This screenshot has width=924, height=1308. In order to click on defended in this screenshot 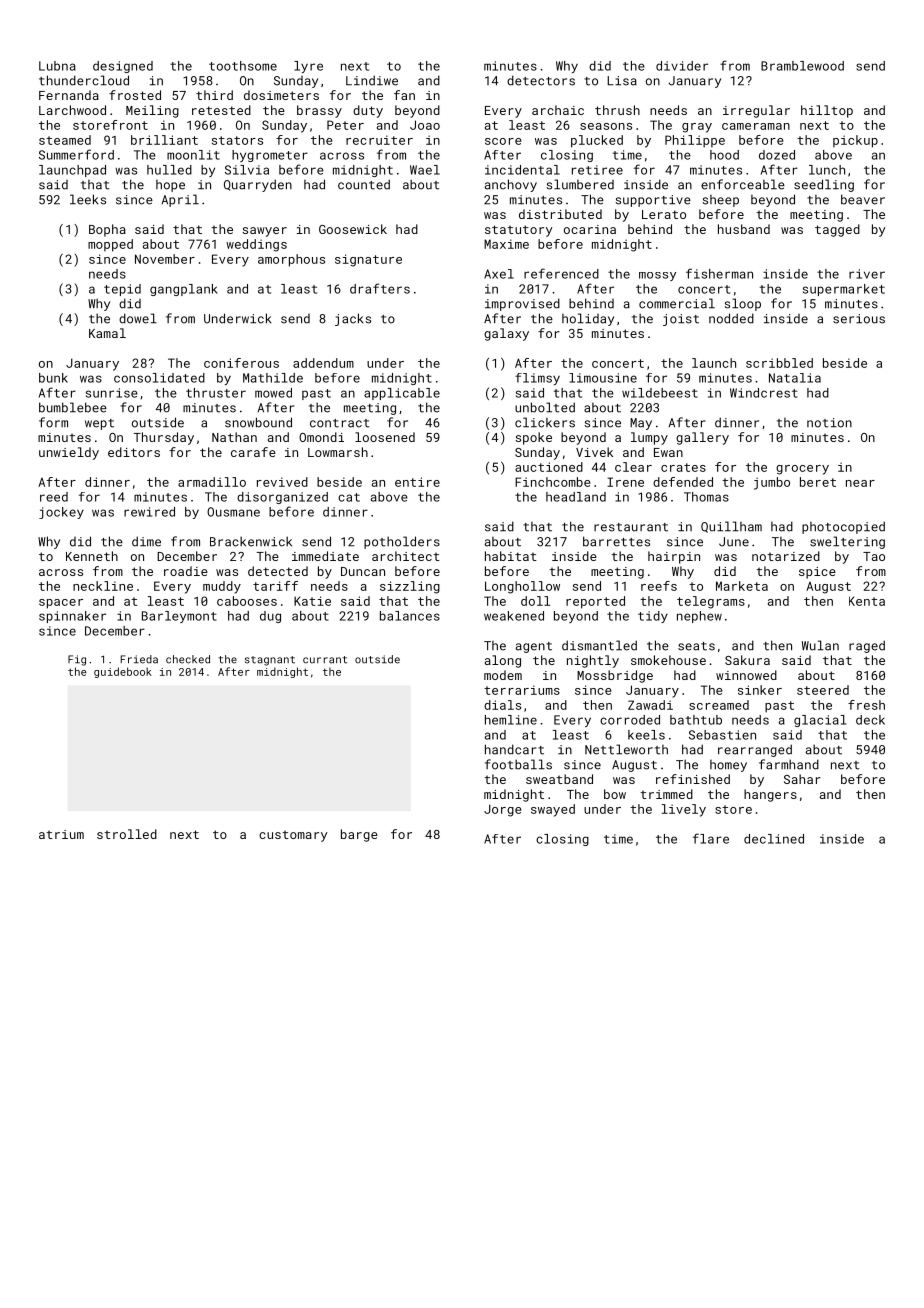, I will do `click(683, 482)`.
